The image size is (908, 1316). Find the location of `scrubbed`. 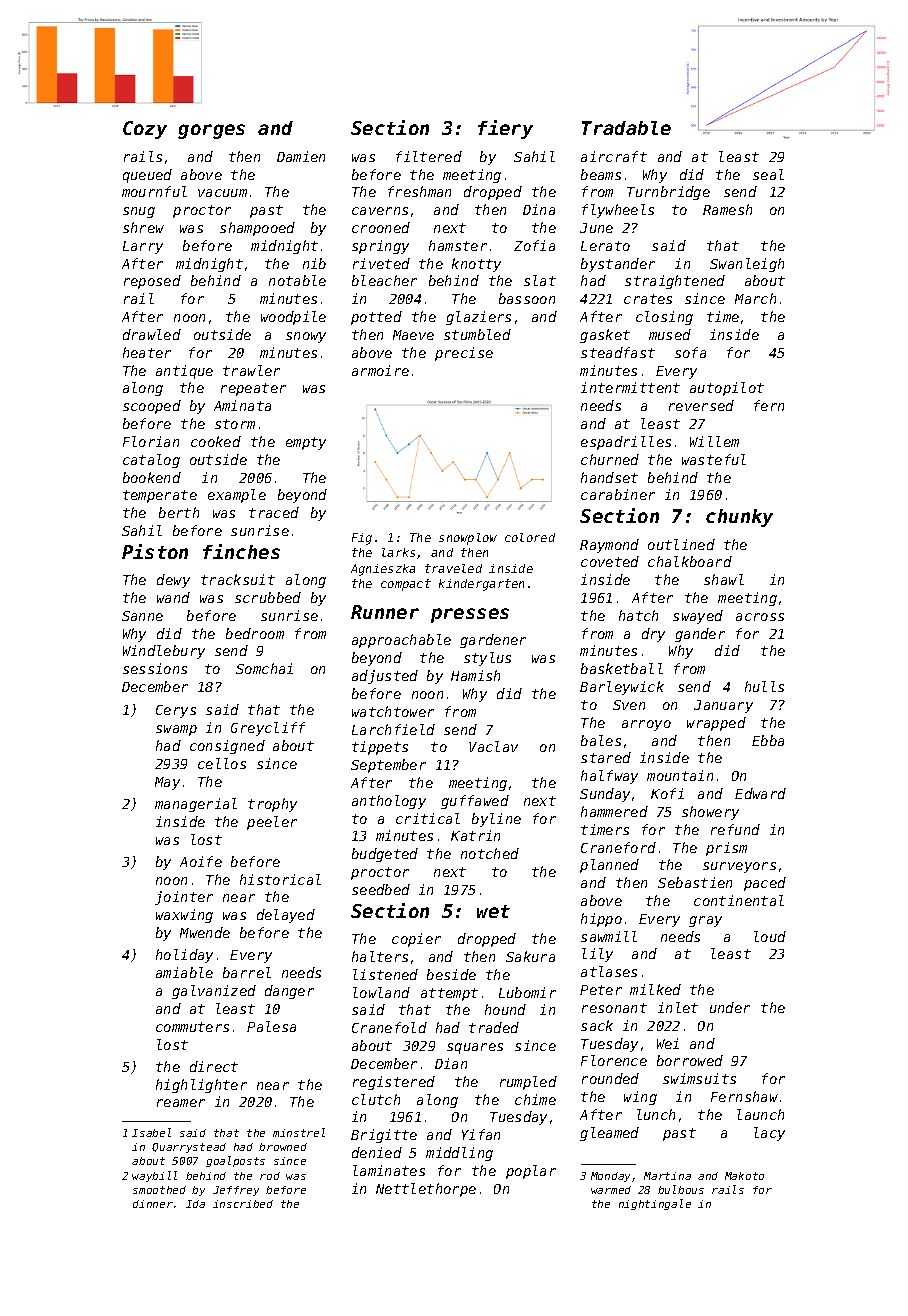

scrubbed is located at coordinates (268, 597).
